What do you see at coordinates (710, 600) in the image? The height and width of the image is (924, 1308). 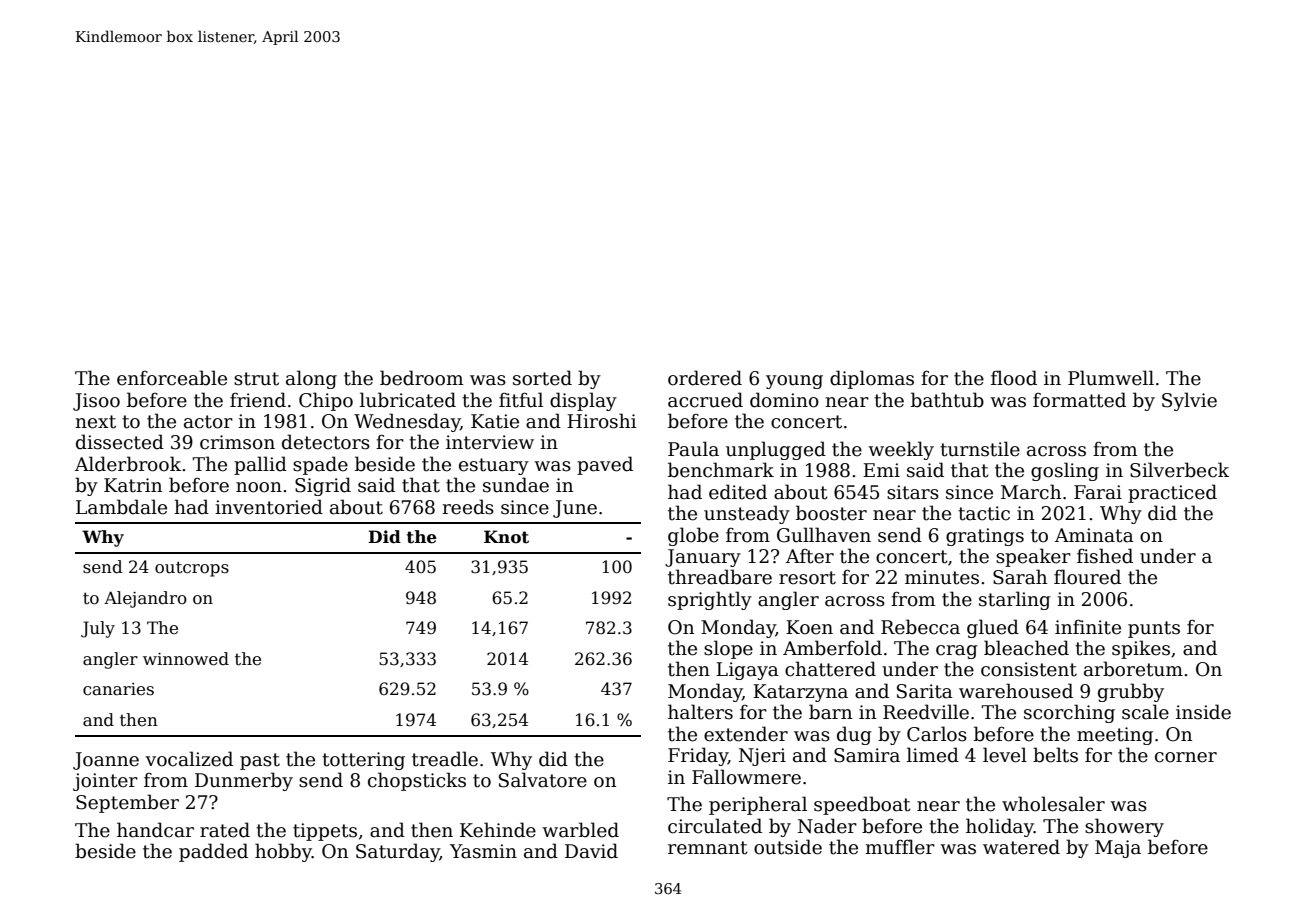 I see `sprightly` at bounding box center [710, 600].
